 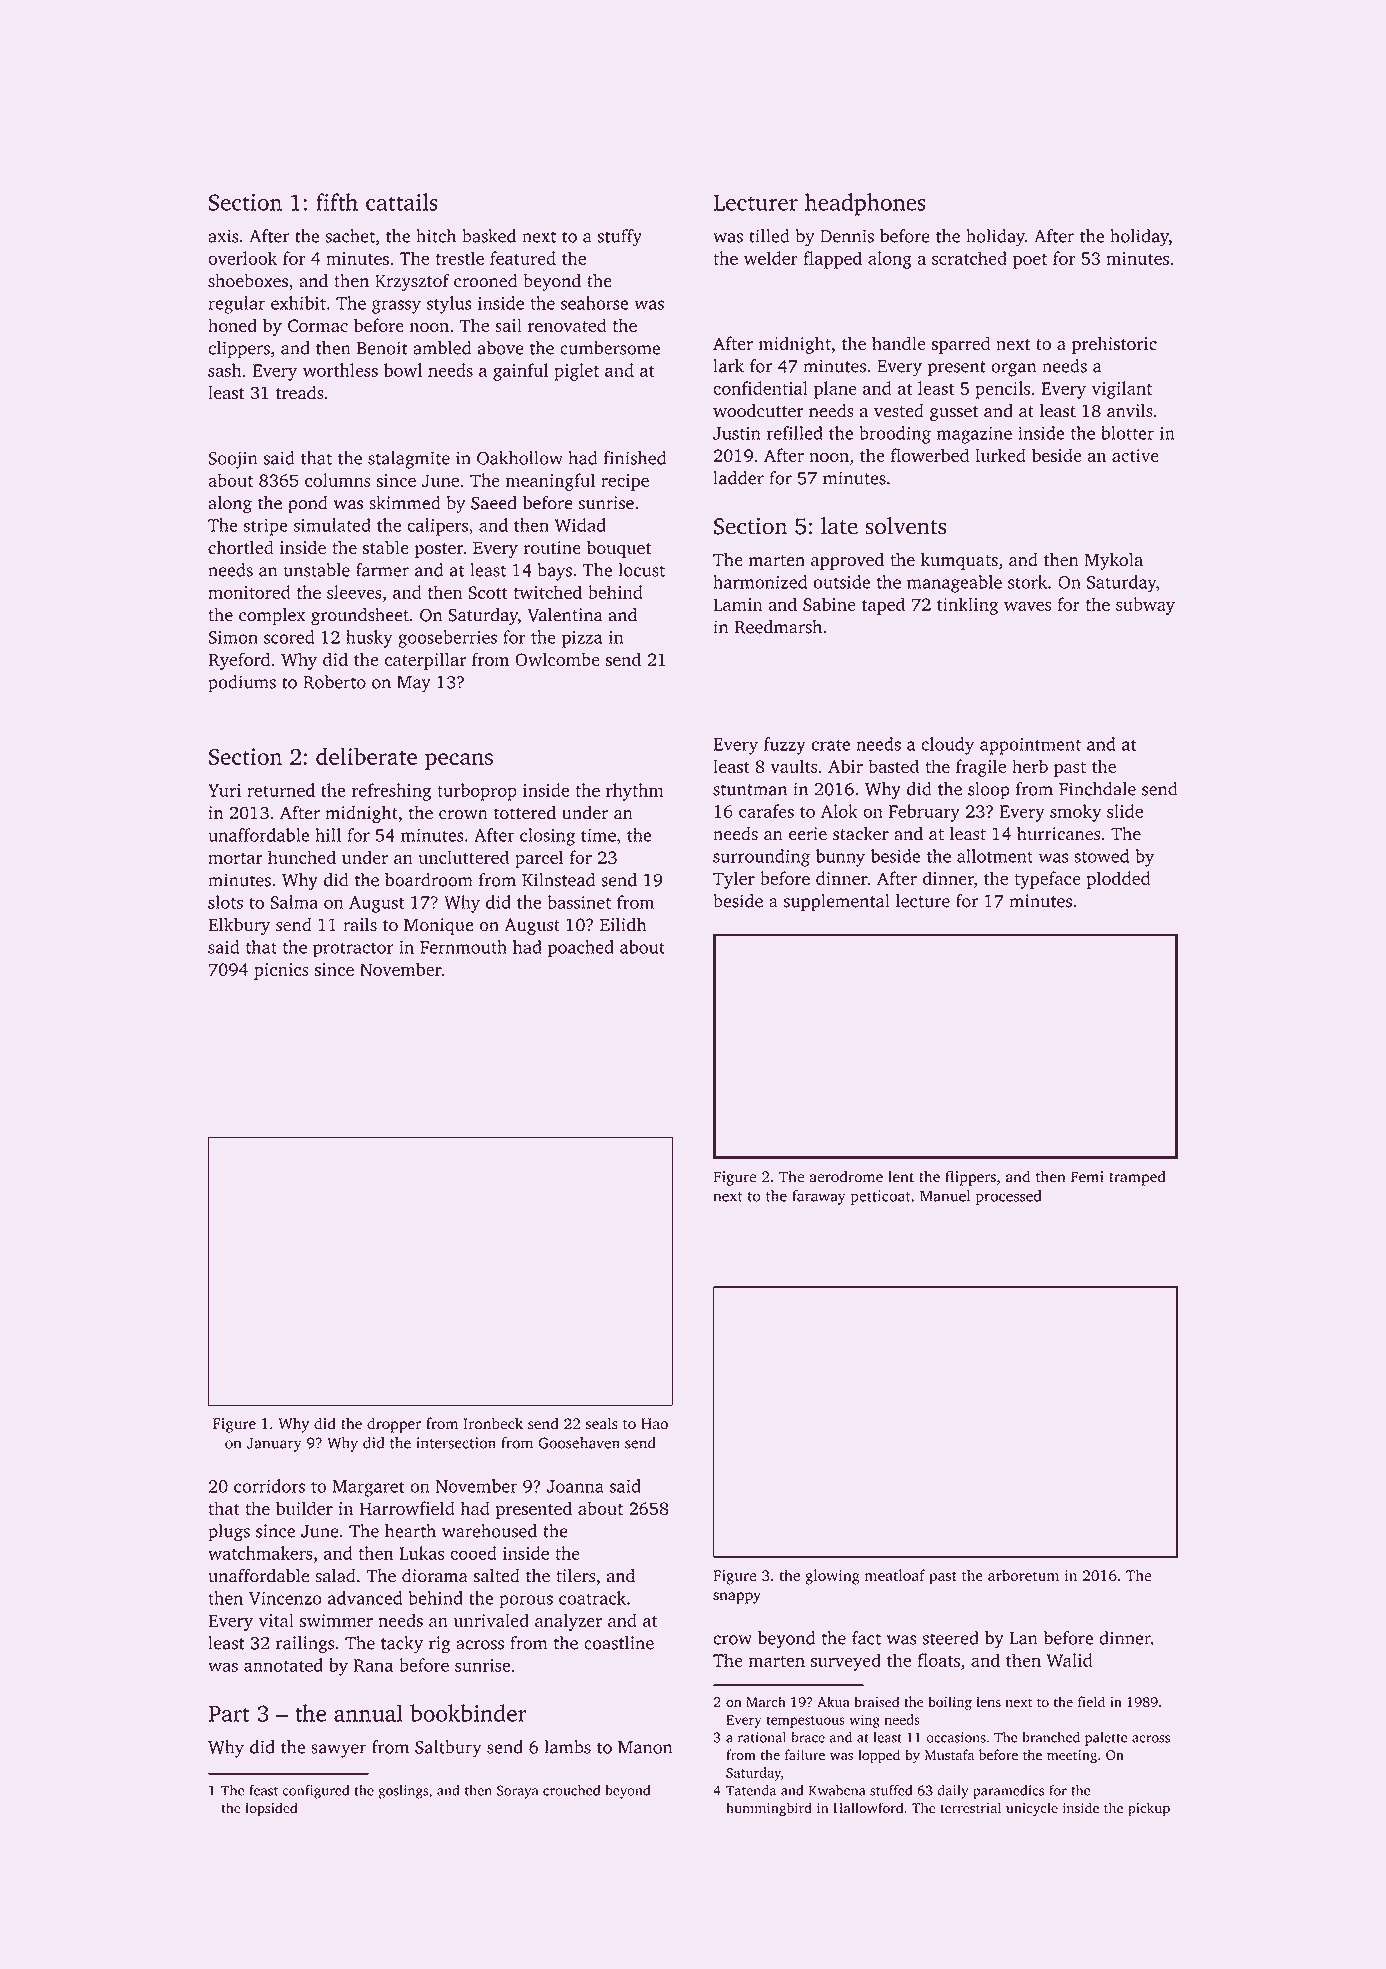 I want to click on piglet, so click(x=576, y=372).
